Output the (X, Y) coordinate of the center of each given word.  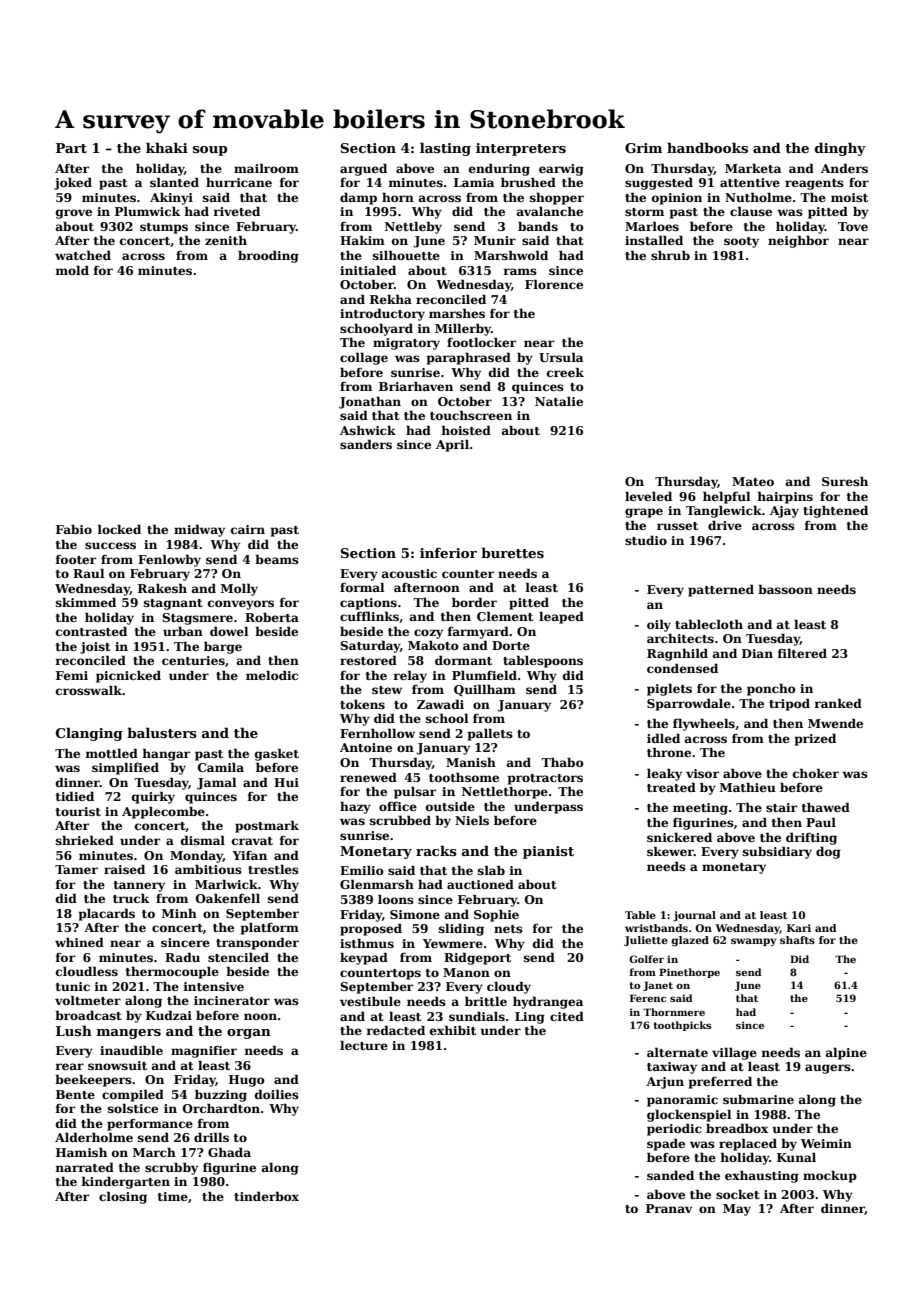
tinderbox (266, 1196)
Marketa (753, 168)
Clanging (89, 734)
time (173, 1196)
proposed (371, 929)
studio (646, 540)
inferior (448, 553)
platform (270, 928)
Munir (495, 240)
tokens (362, 704)
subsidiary (777, 852)
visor (702, 773)
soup (210, 151)
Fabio (74, 529)
